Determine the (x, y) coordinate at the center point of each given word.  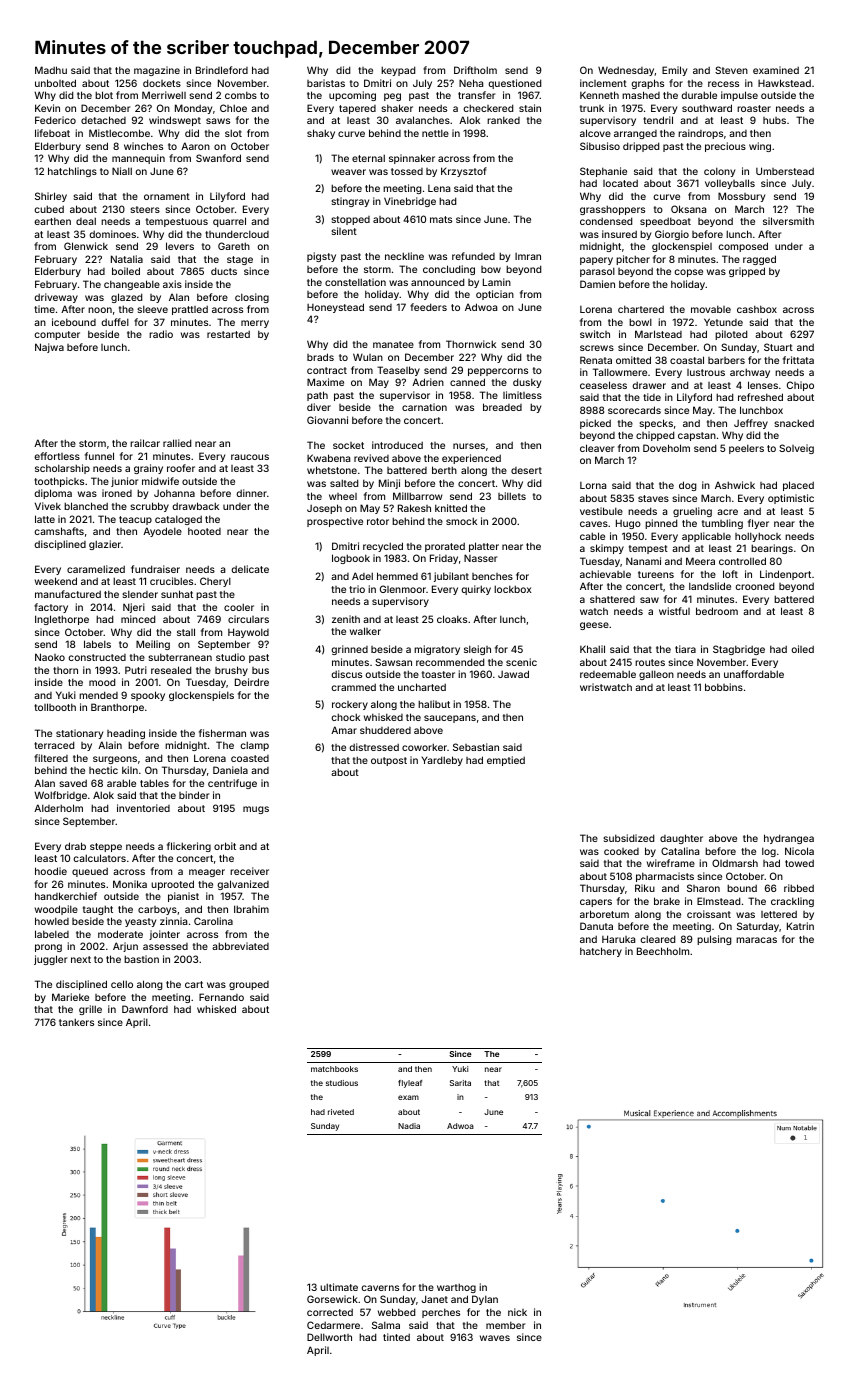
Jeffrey (751, 424)
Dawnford (145, 1009)
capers (596, 903)
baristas (326, 83)
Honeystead (335, 308)
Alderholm (58, 808)
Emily (674, 71)
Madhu (51, 70)
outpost (389, 761)
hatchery (601, 952)
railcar (145, 443)
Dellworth (329, 1337)
